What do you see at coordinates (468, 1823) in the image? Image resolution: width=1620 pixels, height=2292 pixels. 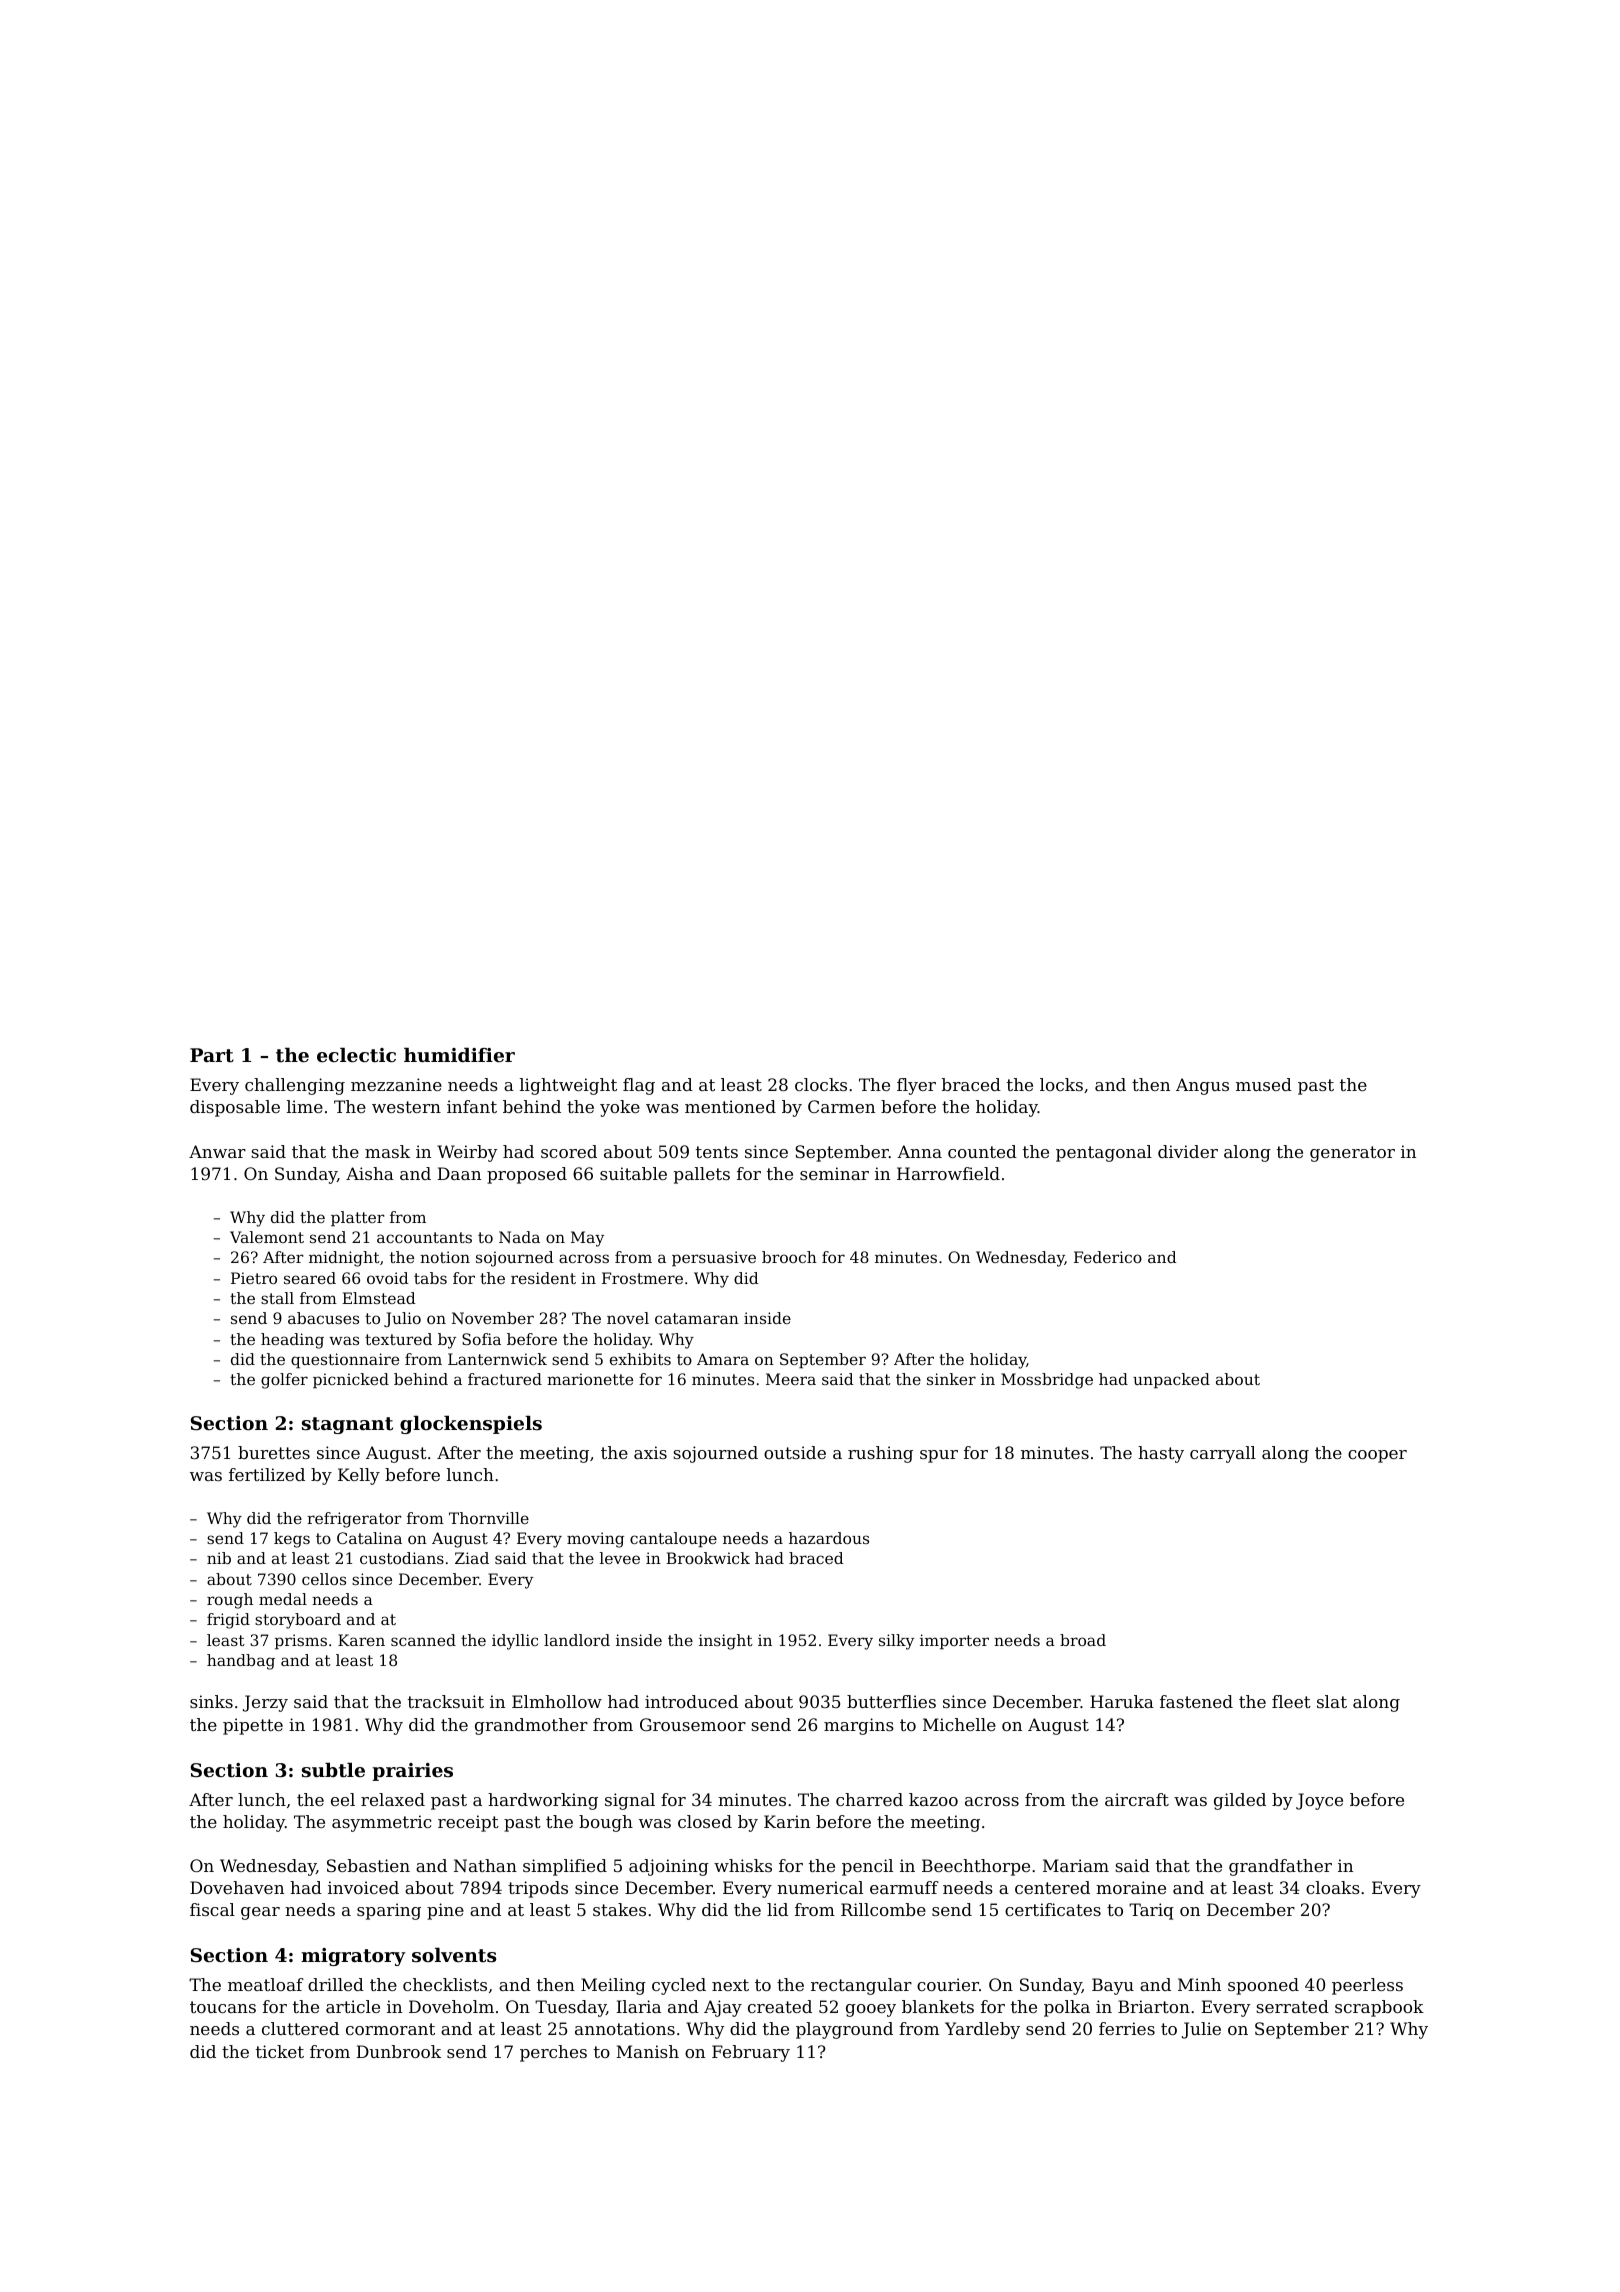 I see `receipt` at bounding box center [468, 1823].
